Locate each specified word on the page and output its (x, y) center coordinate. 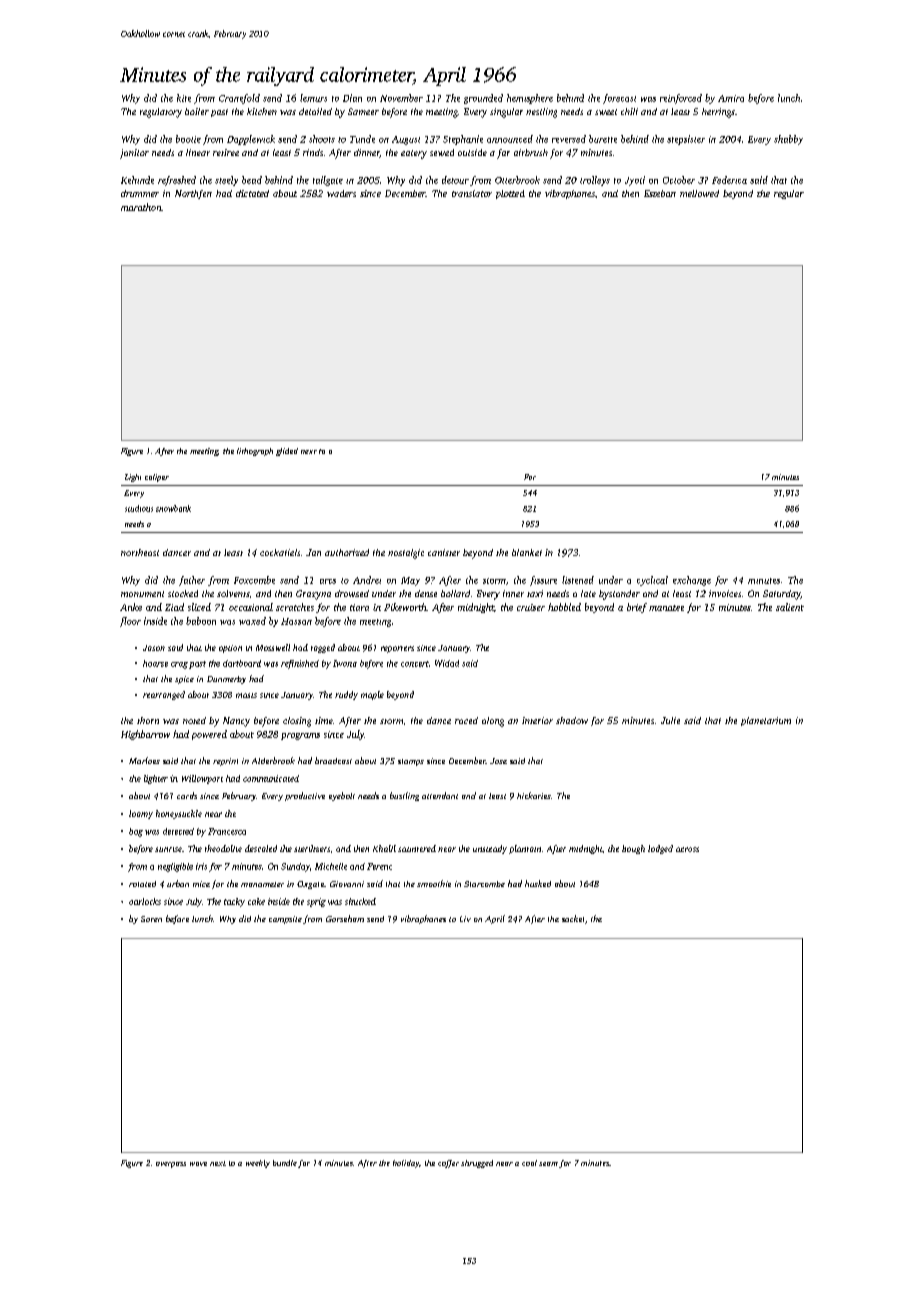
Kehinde (137, 180)
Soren (151, 919)
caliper (157, 478)
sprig (316, 902)
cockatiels (280, 552)
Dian (352, 98)
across (687, 849)
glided (287, 452)
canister (444, 552)
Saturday (782, 595)
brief (637, 608)
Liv (465, 919)
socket (573, 918)
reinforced (681, 99)
